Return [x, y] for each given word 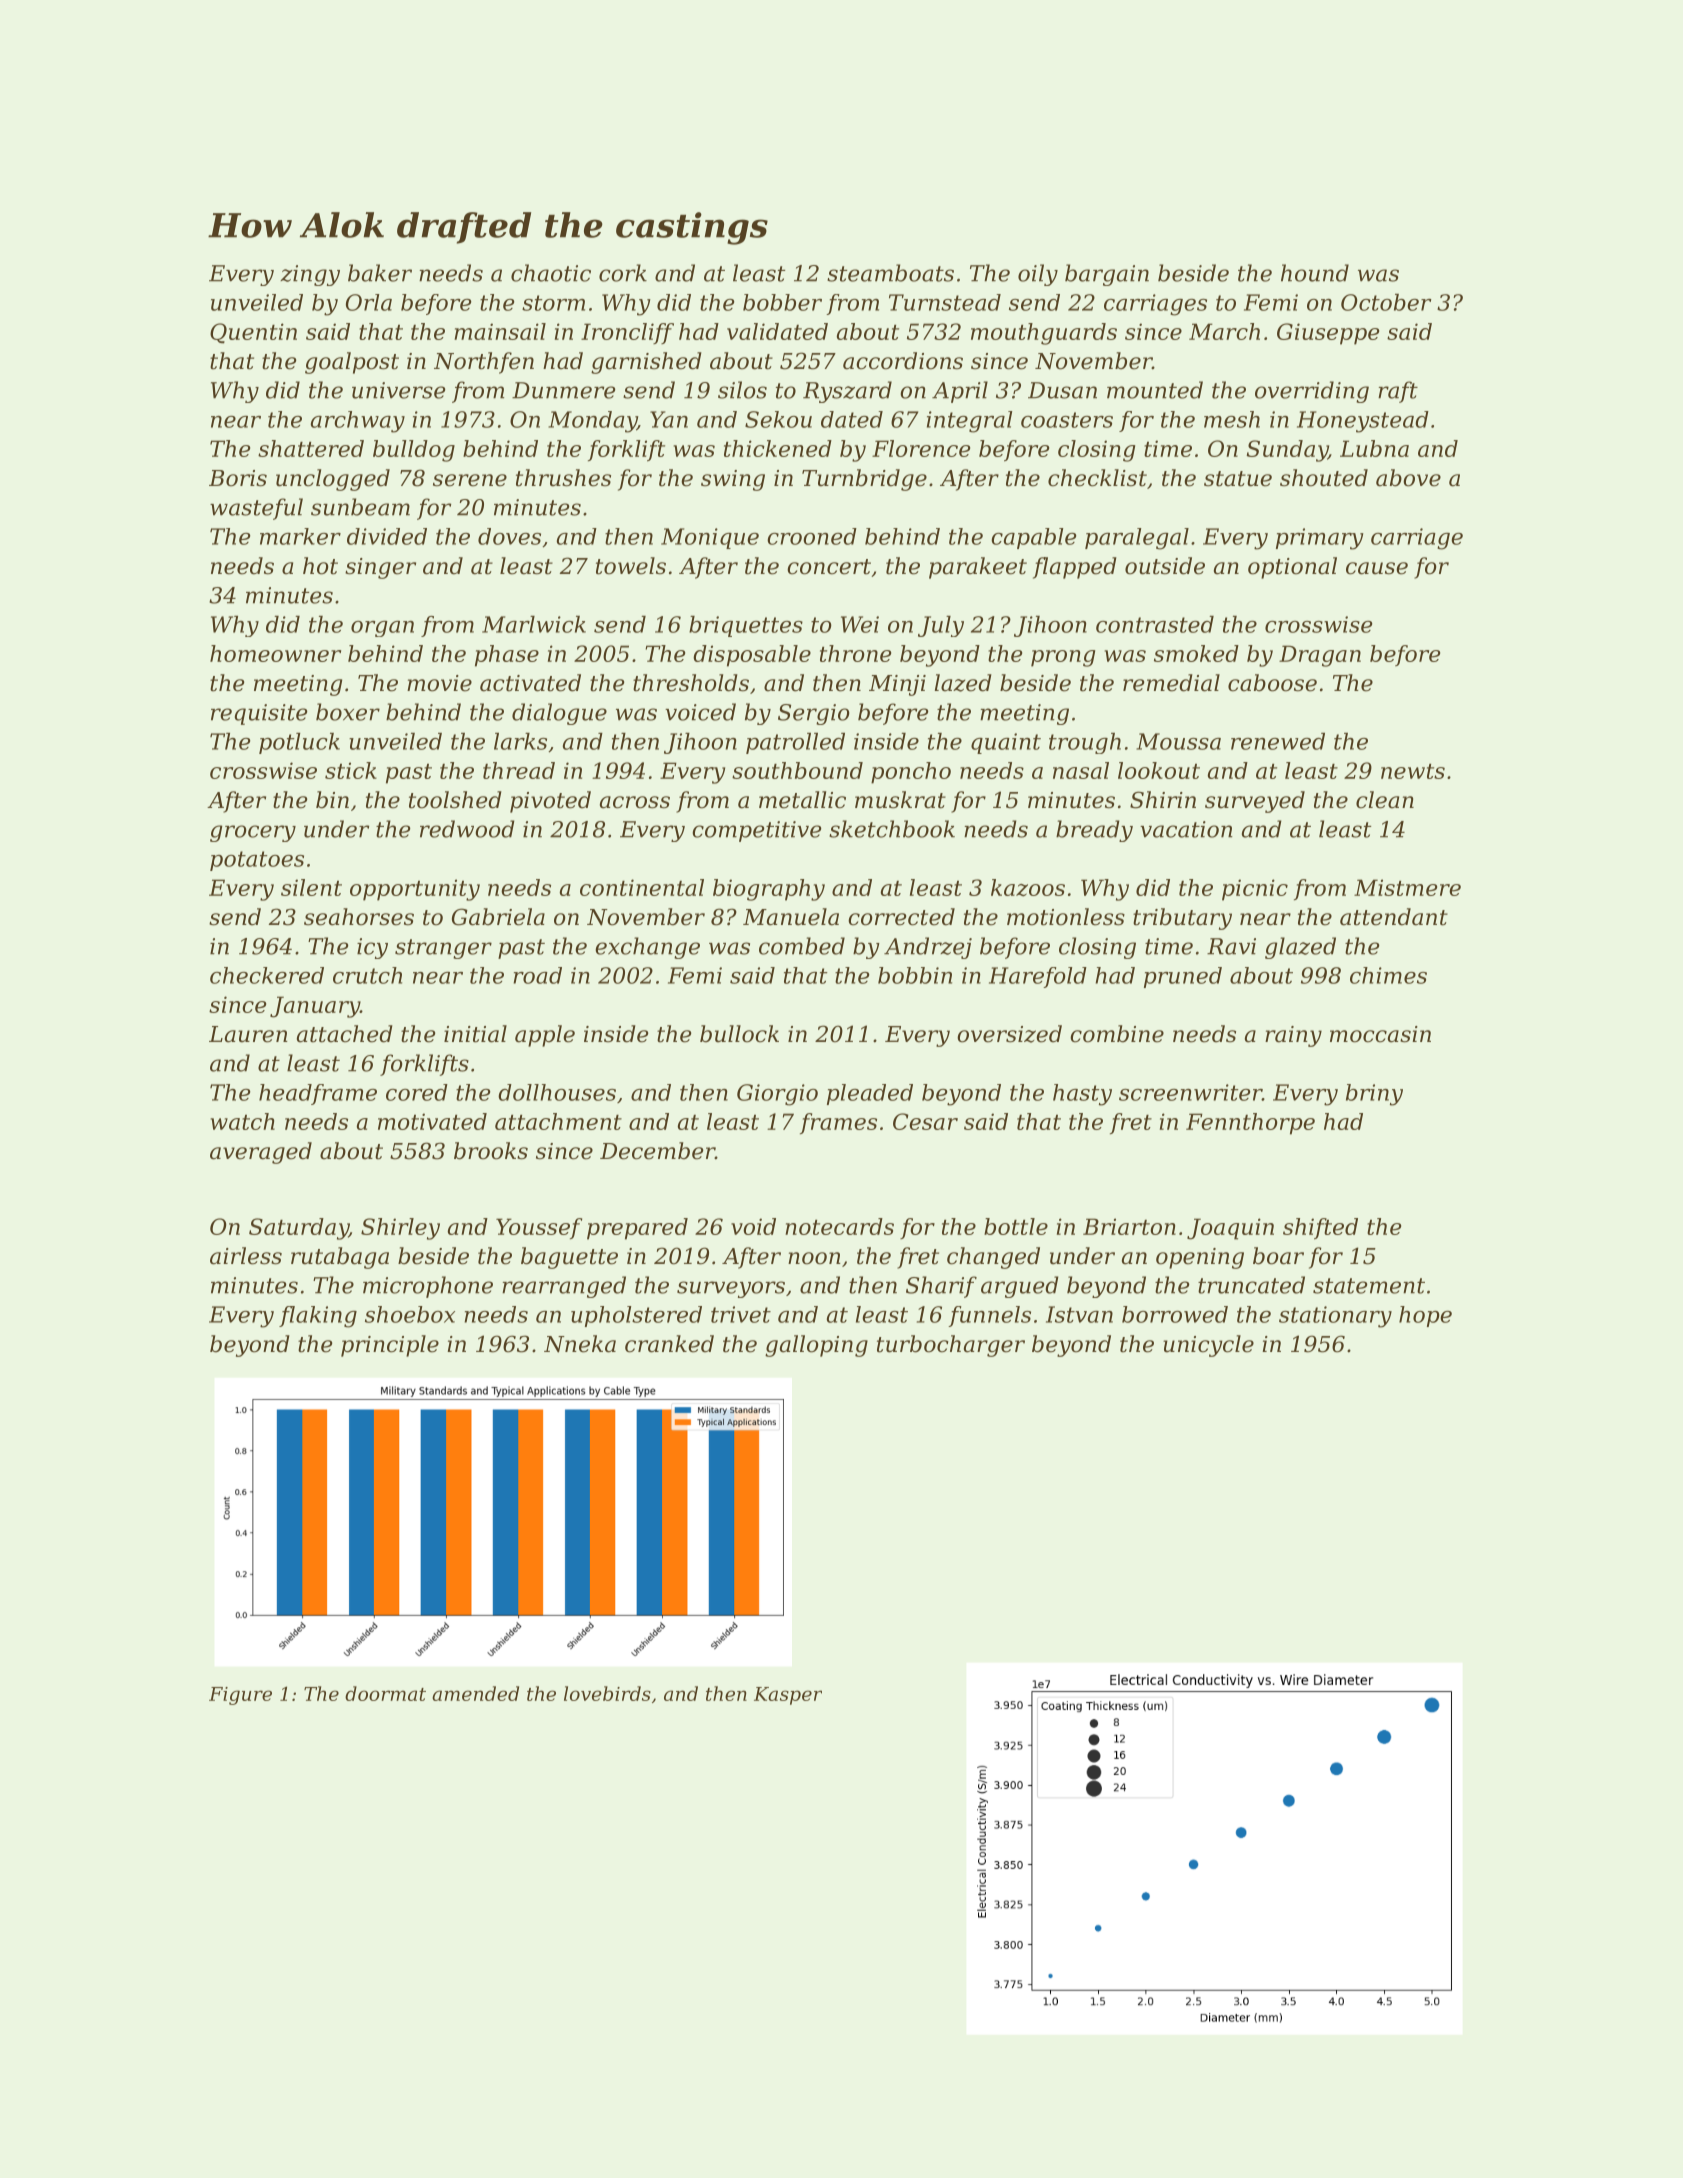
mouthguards [1044, 334]
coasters [1067, 420]
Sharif [941, 1287]
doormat [385, 1693]
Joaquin [1230, 1229]
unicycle [1208, 1346]
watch [243, 1121]
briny [1374, 1095]
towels [631, 566]
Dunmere [563, 390]
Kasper [788, 1696]
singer [380, 568]
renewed [1278, 741]
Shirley [400, 1229]
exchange [647, 948]
